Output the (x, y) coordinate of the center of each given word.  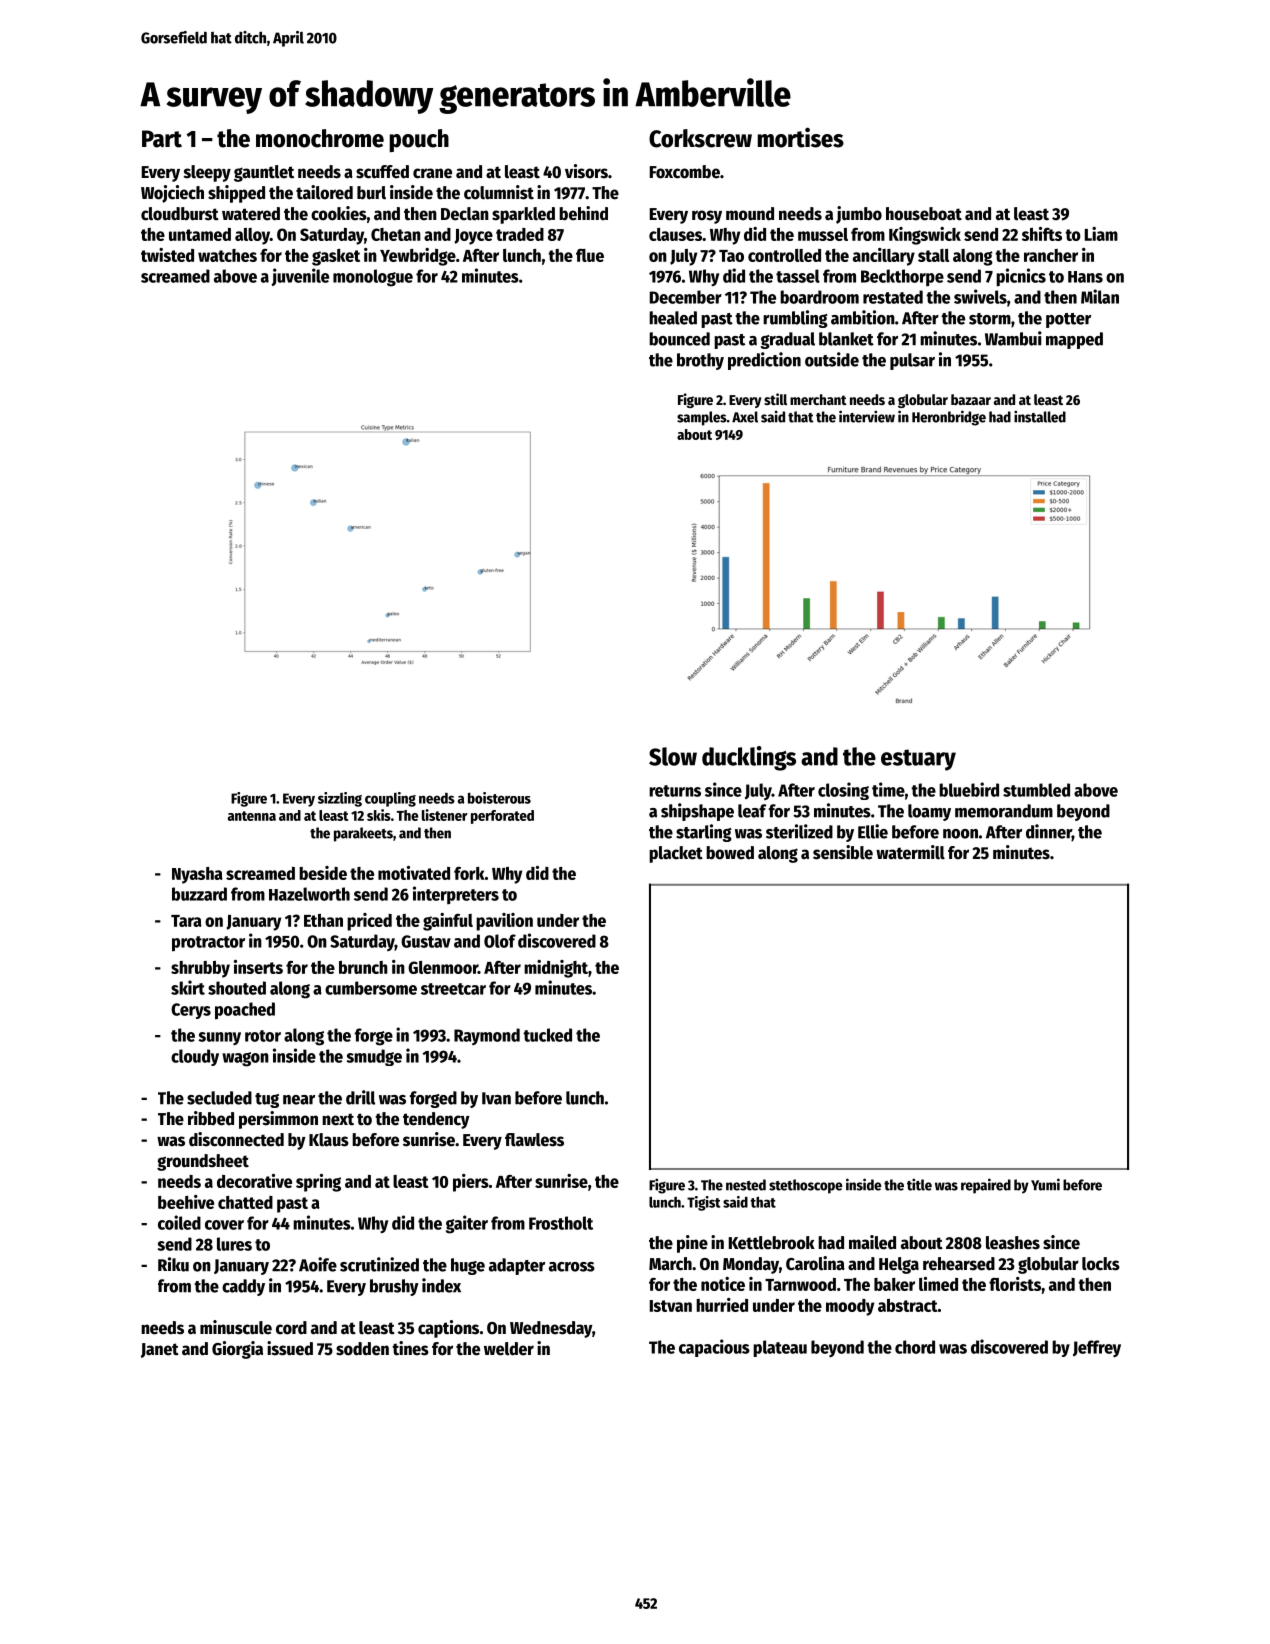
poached (245, 1011)
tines (410, 1348)
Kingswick (925, 236)
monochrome (320, 138)
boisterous (499, 798)
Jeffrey (1097, 1348)
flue (590, 255)
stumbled (1036, 790)
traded (520, 234)
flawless (534, 1140)
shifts (1042, 234)
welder (509, 1349)
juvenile (300, 277)
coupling (390, 799)
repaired (986, 1186)
